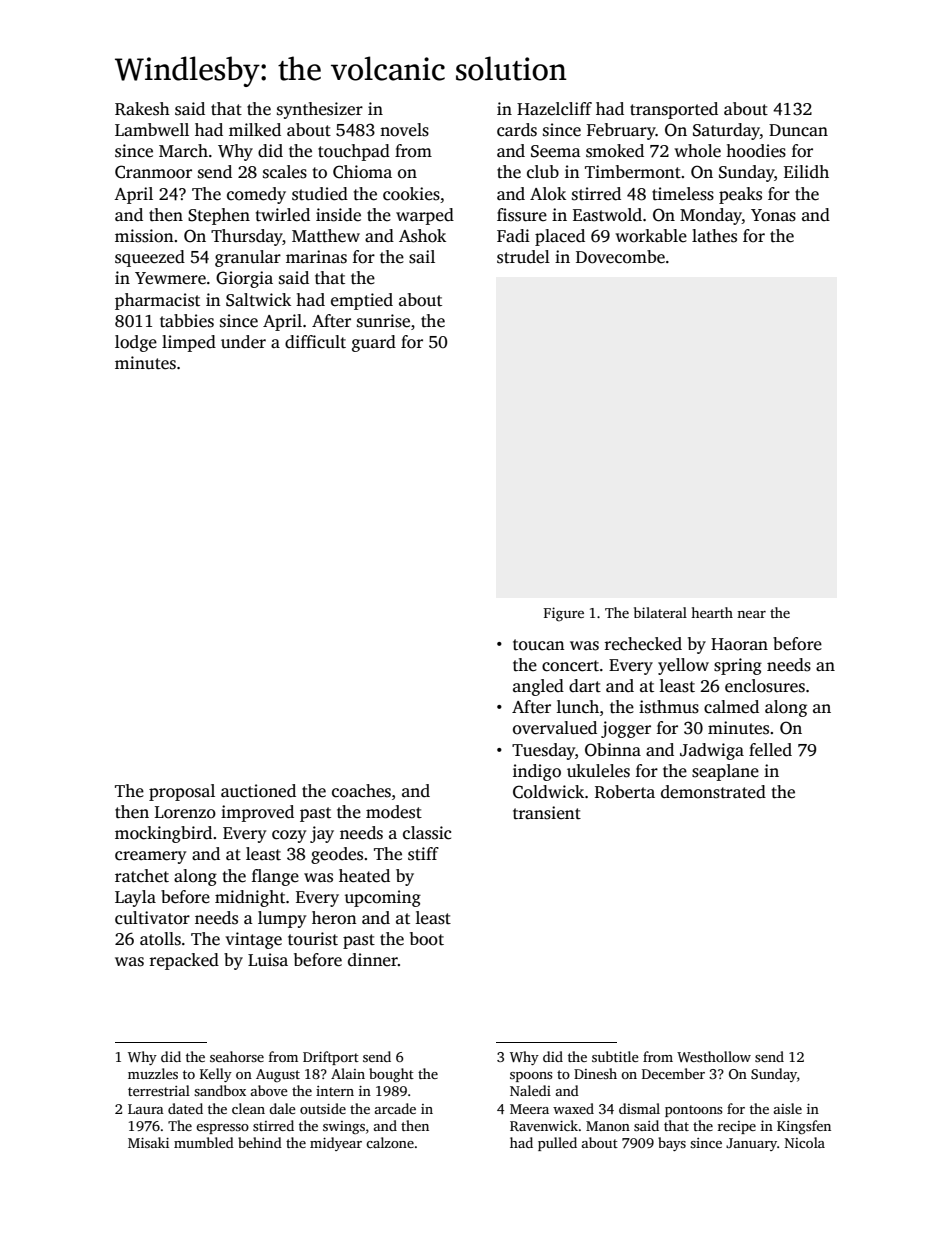 Image resolution: width=952 pixels, height=1233 pixels. Describe the element at coordinates (770, 750) in the screenshot. I see `felled` at that location.
